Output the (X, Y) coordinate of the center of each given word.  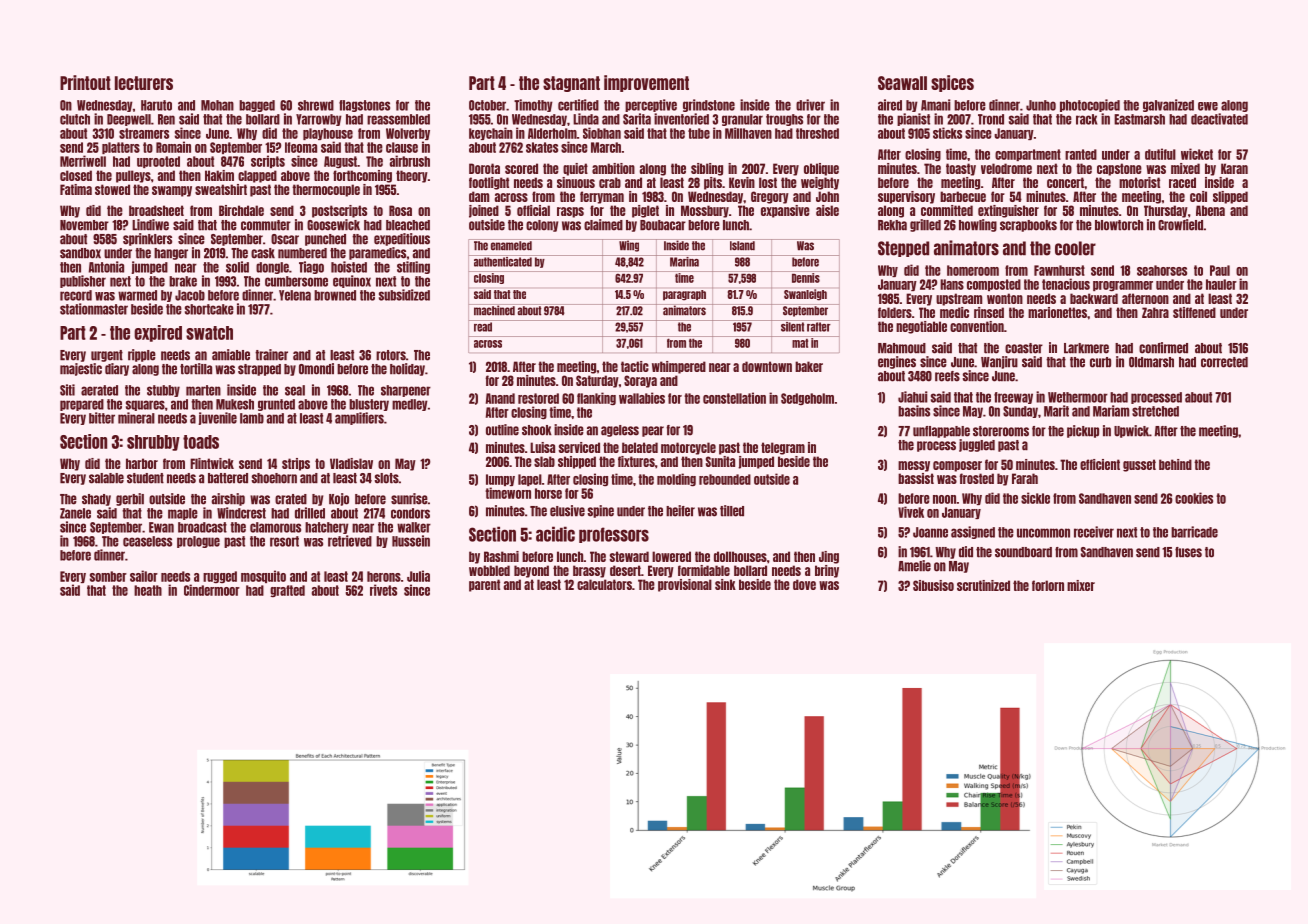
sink (725, 584)
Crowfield (1181, 225)
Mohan (217, 105)
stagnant (571, 84)
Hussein (411, 541)
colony (542, 226)
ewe (1208, 106)
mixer (1081, 585)
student (145, 478)
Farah (1025, 478)
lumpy (500, 480)
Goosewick (333, 225)
